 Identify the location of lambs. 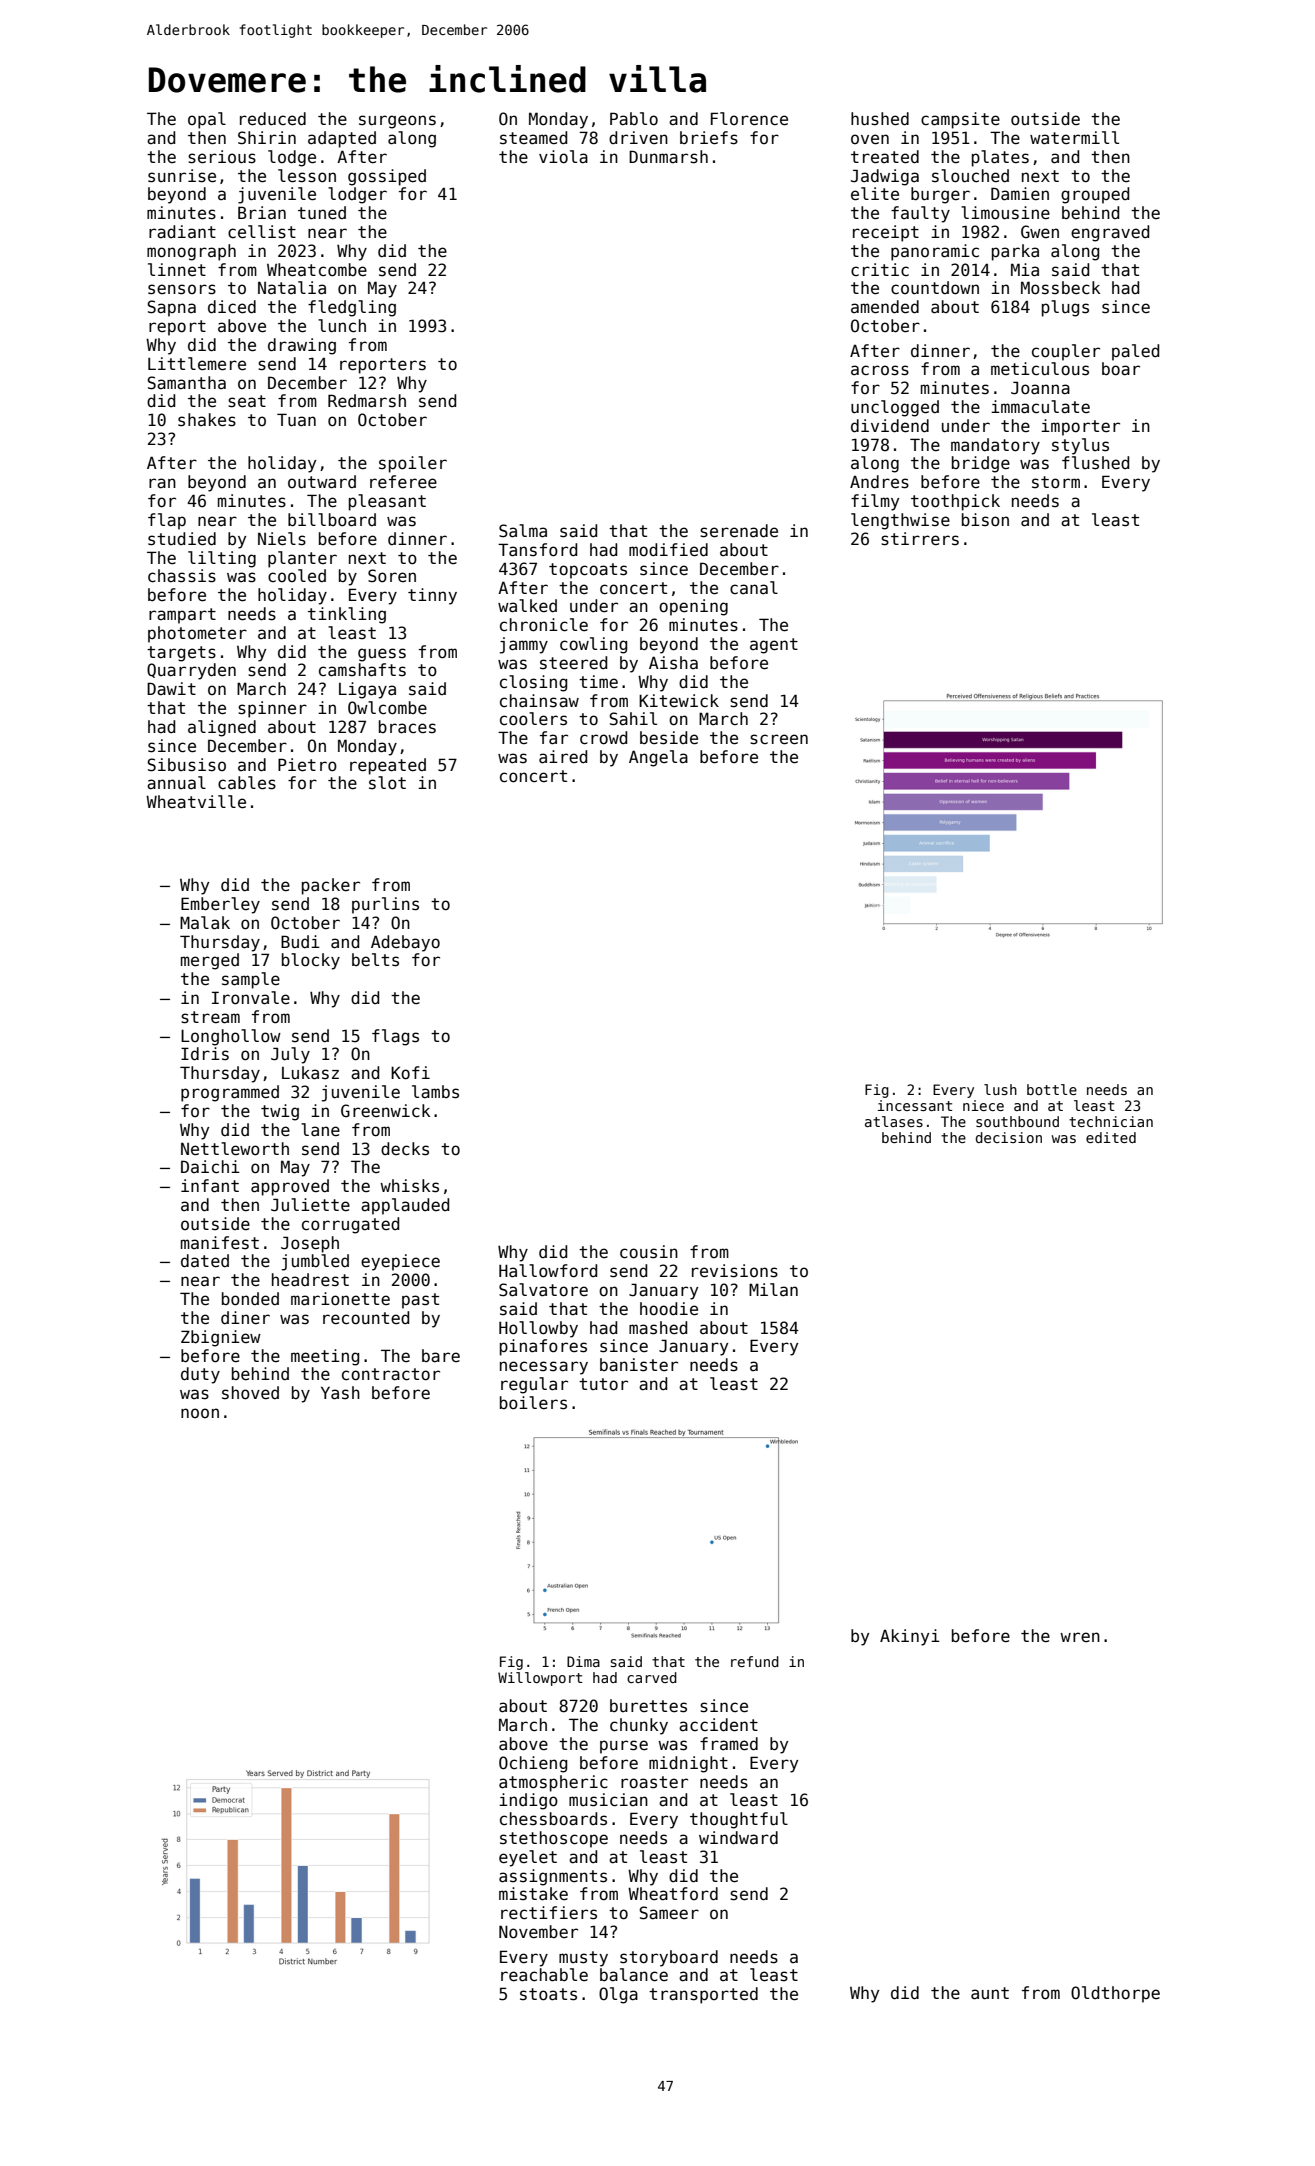
(435, 1092).
